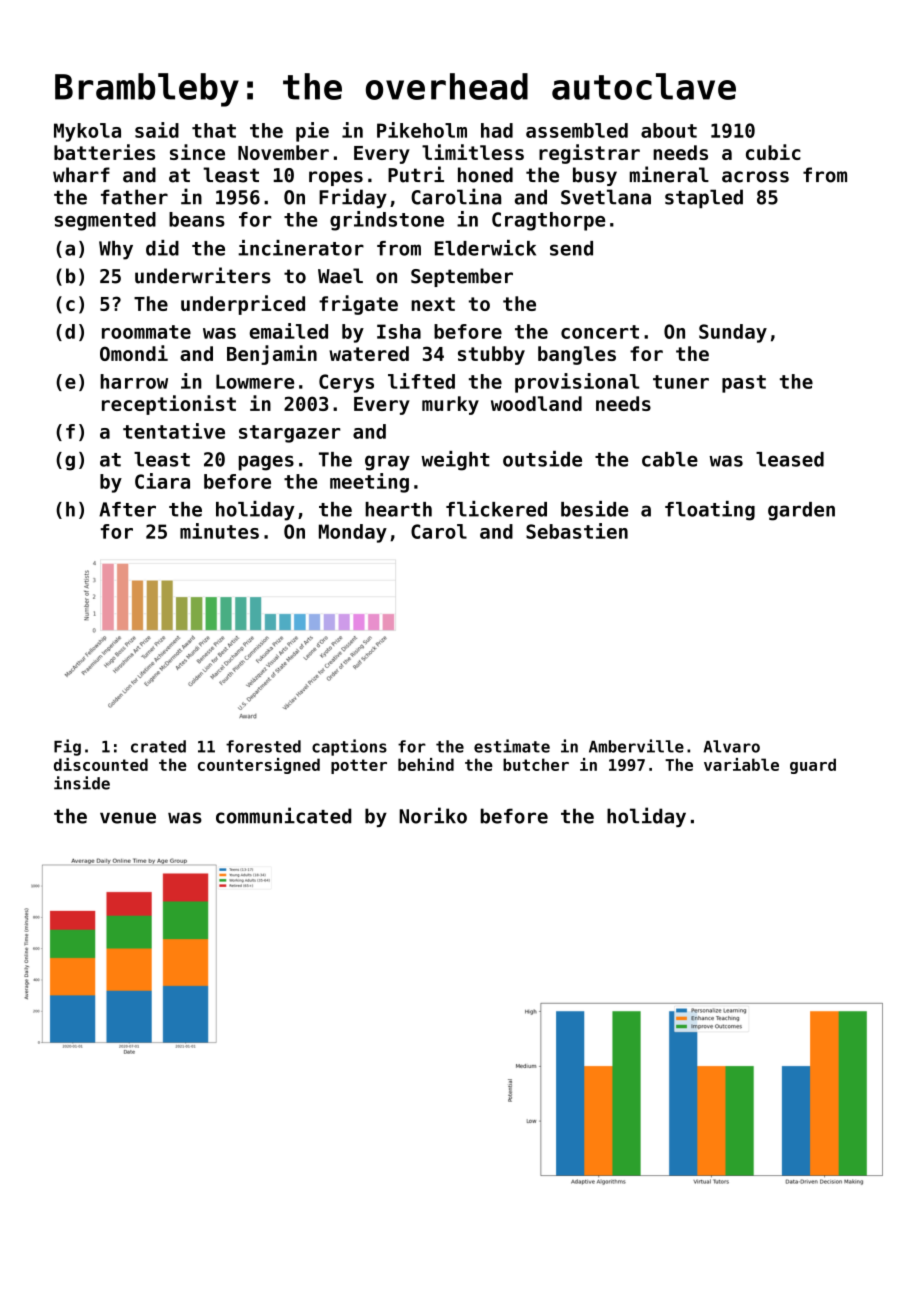 Image resolution: width=908 pixels, height=1316 pixels. What do you see at coordinates (496, 509) in the screenshot?
I see `flickered` at bounding box center [496, 509].
